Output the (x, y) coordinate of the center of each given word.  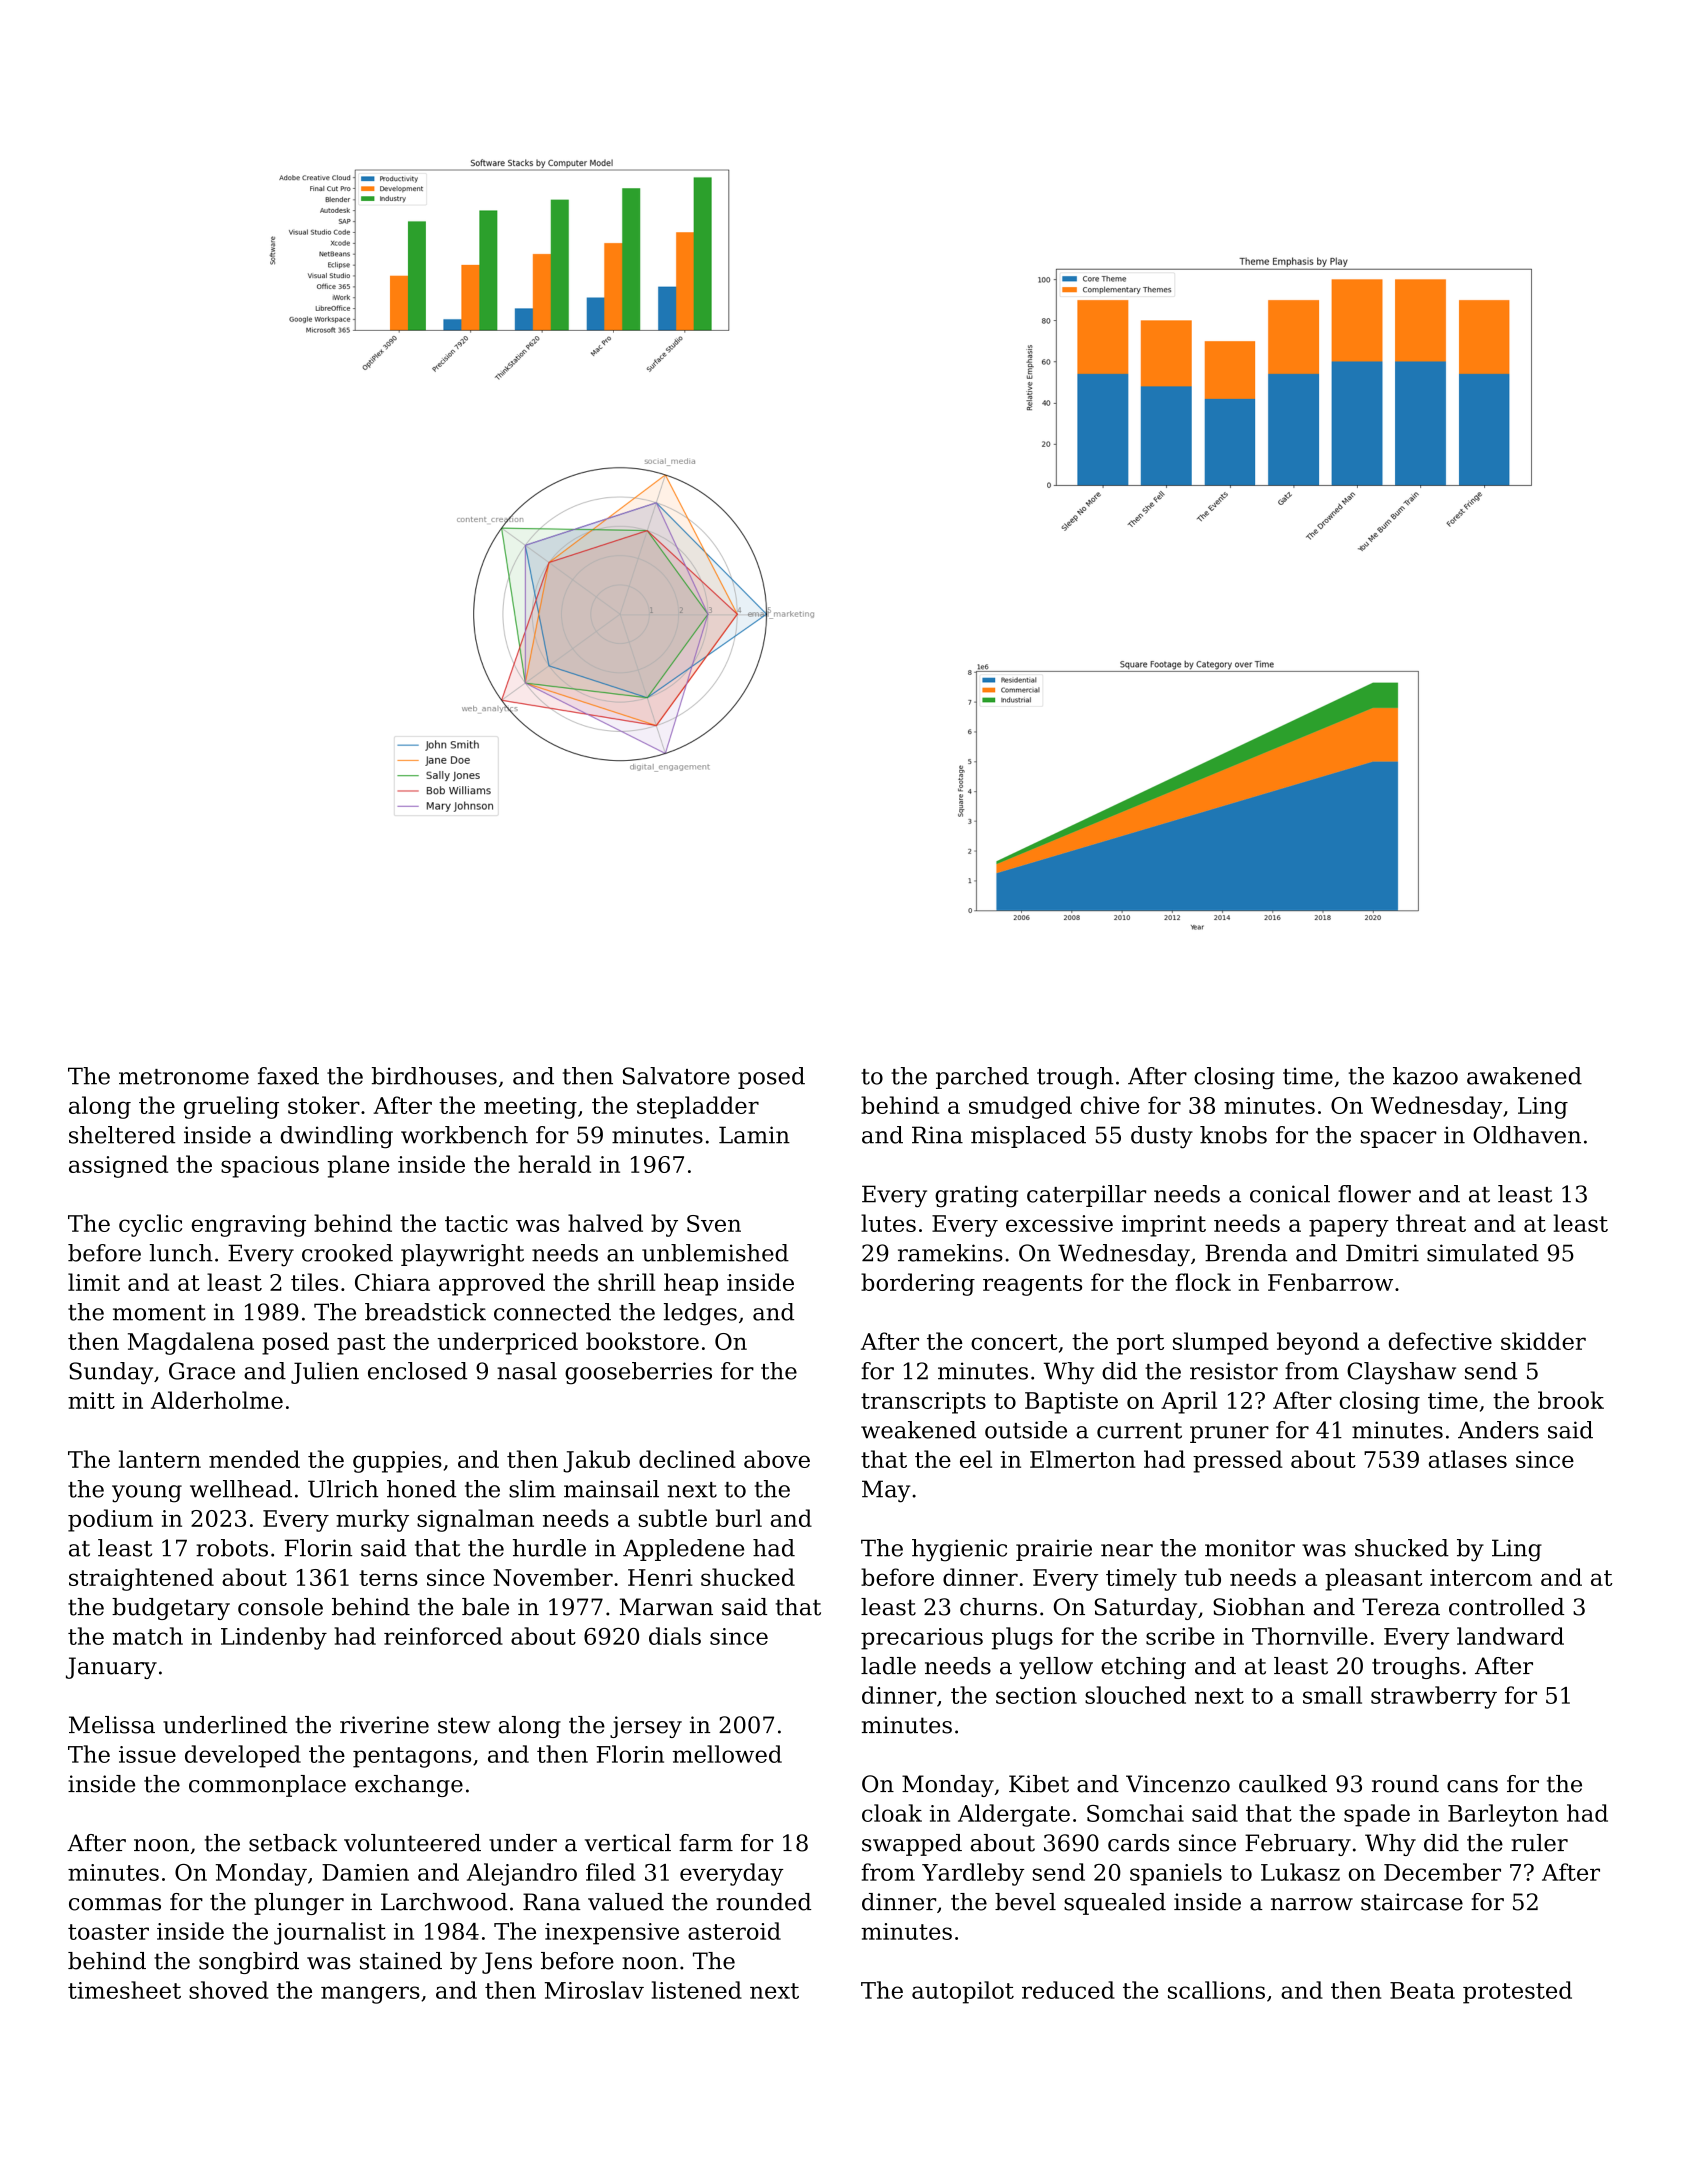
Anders (1498, 1430)
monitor (1250, 1548)
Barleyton (1503, 1815)
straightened (141, 1579)
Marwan (666, 1607)
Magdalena (191, 1343)
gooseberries (638, 1373)
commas (115, 1904)
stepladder (698, 1107)
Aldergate (1014, 1815)
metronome (184, 1077)
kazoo (1425, 1076)
